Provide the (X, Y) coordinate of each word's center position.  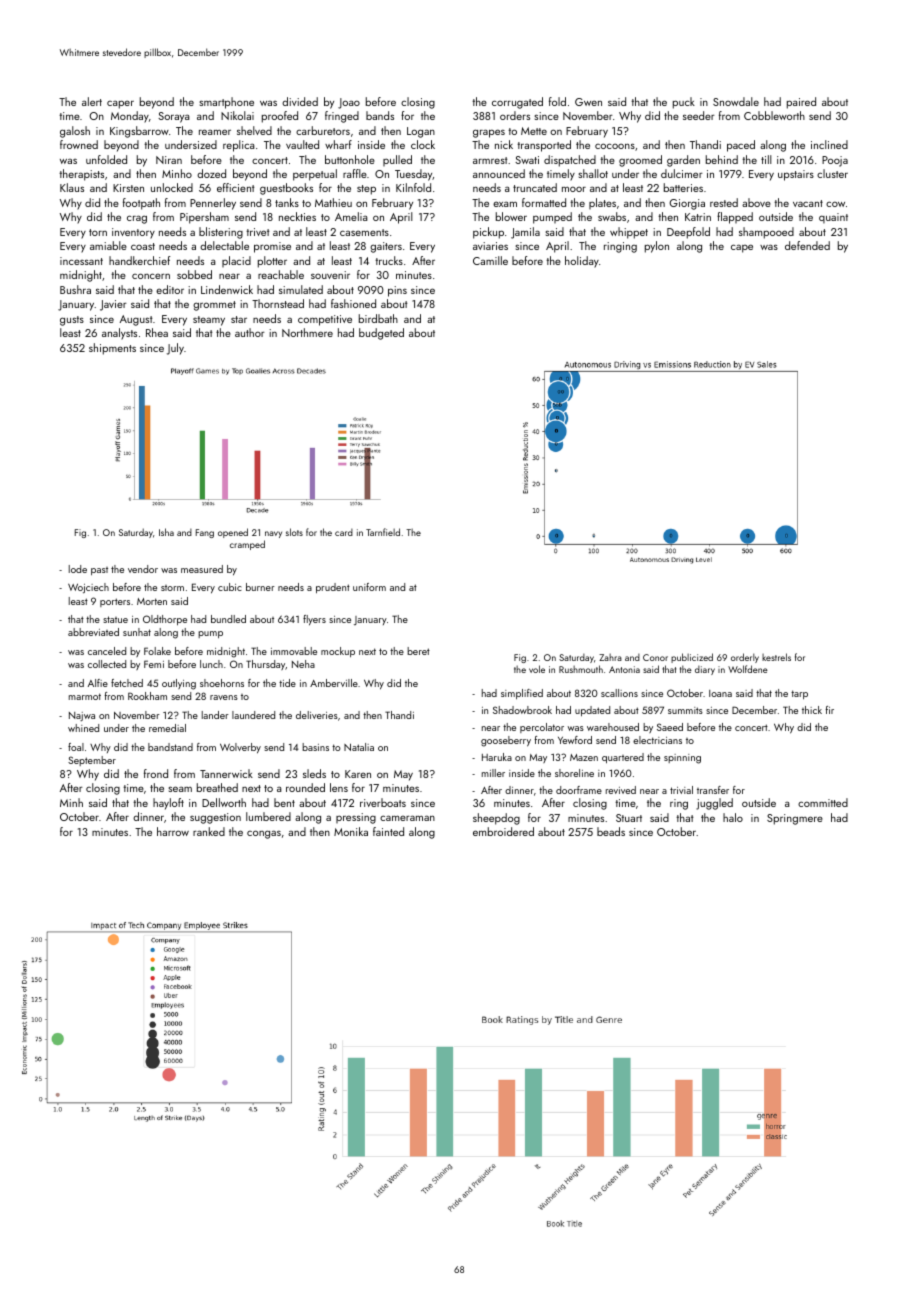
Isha (166, 532)
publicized (692, 658)
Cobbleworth (774, 115)
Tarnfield (383, 532)
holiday (582, 262)
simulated (301, 289)
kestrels (776, 657)
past (99, 571)
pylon (657, 247)
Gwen (588, 102)
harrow (173, 831)
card (344, 532)
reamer (215, 132)
